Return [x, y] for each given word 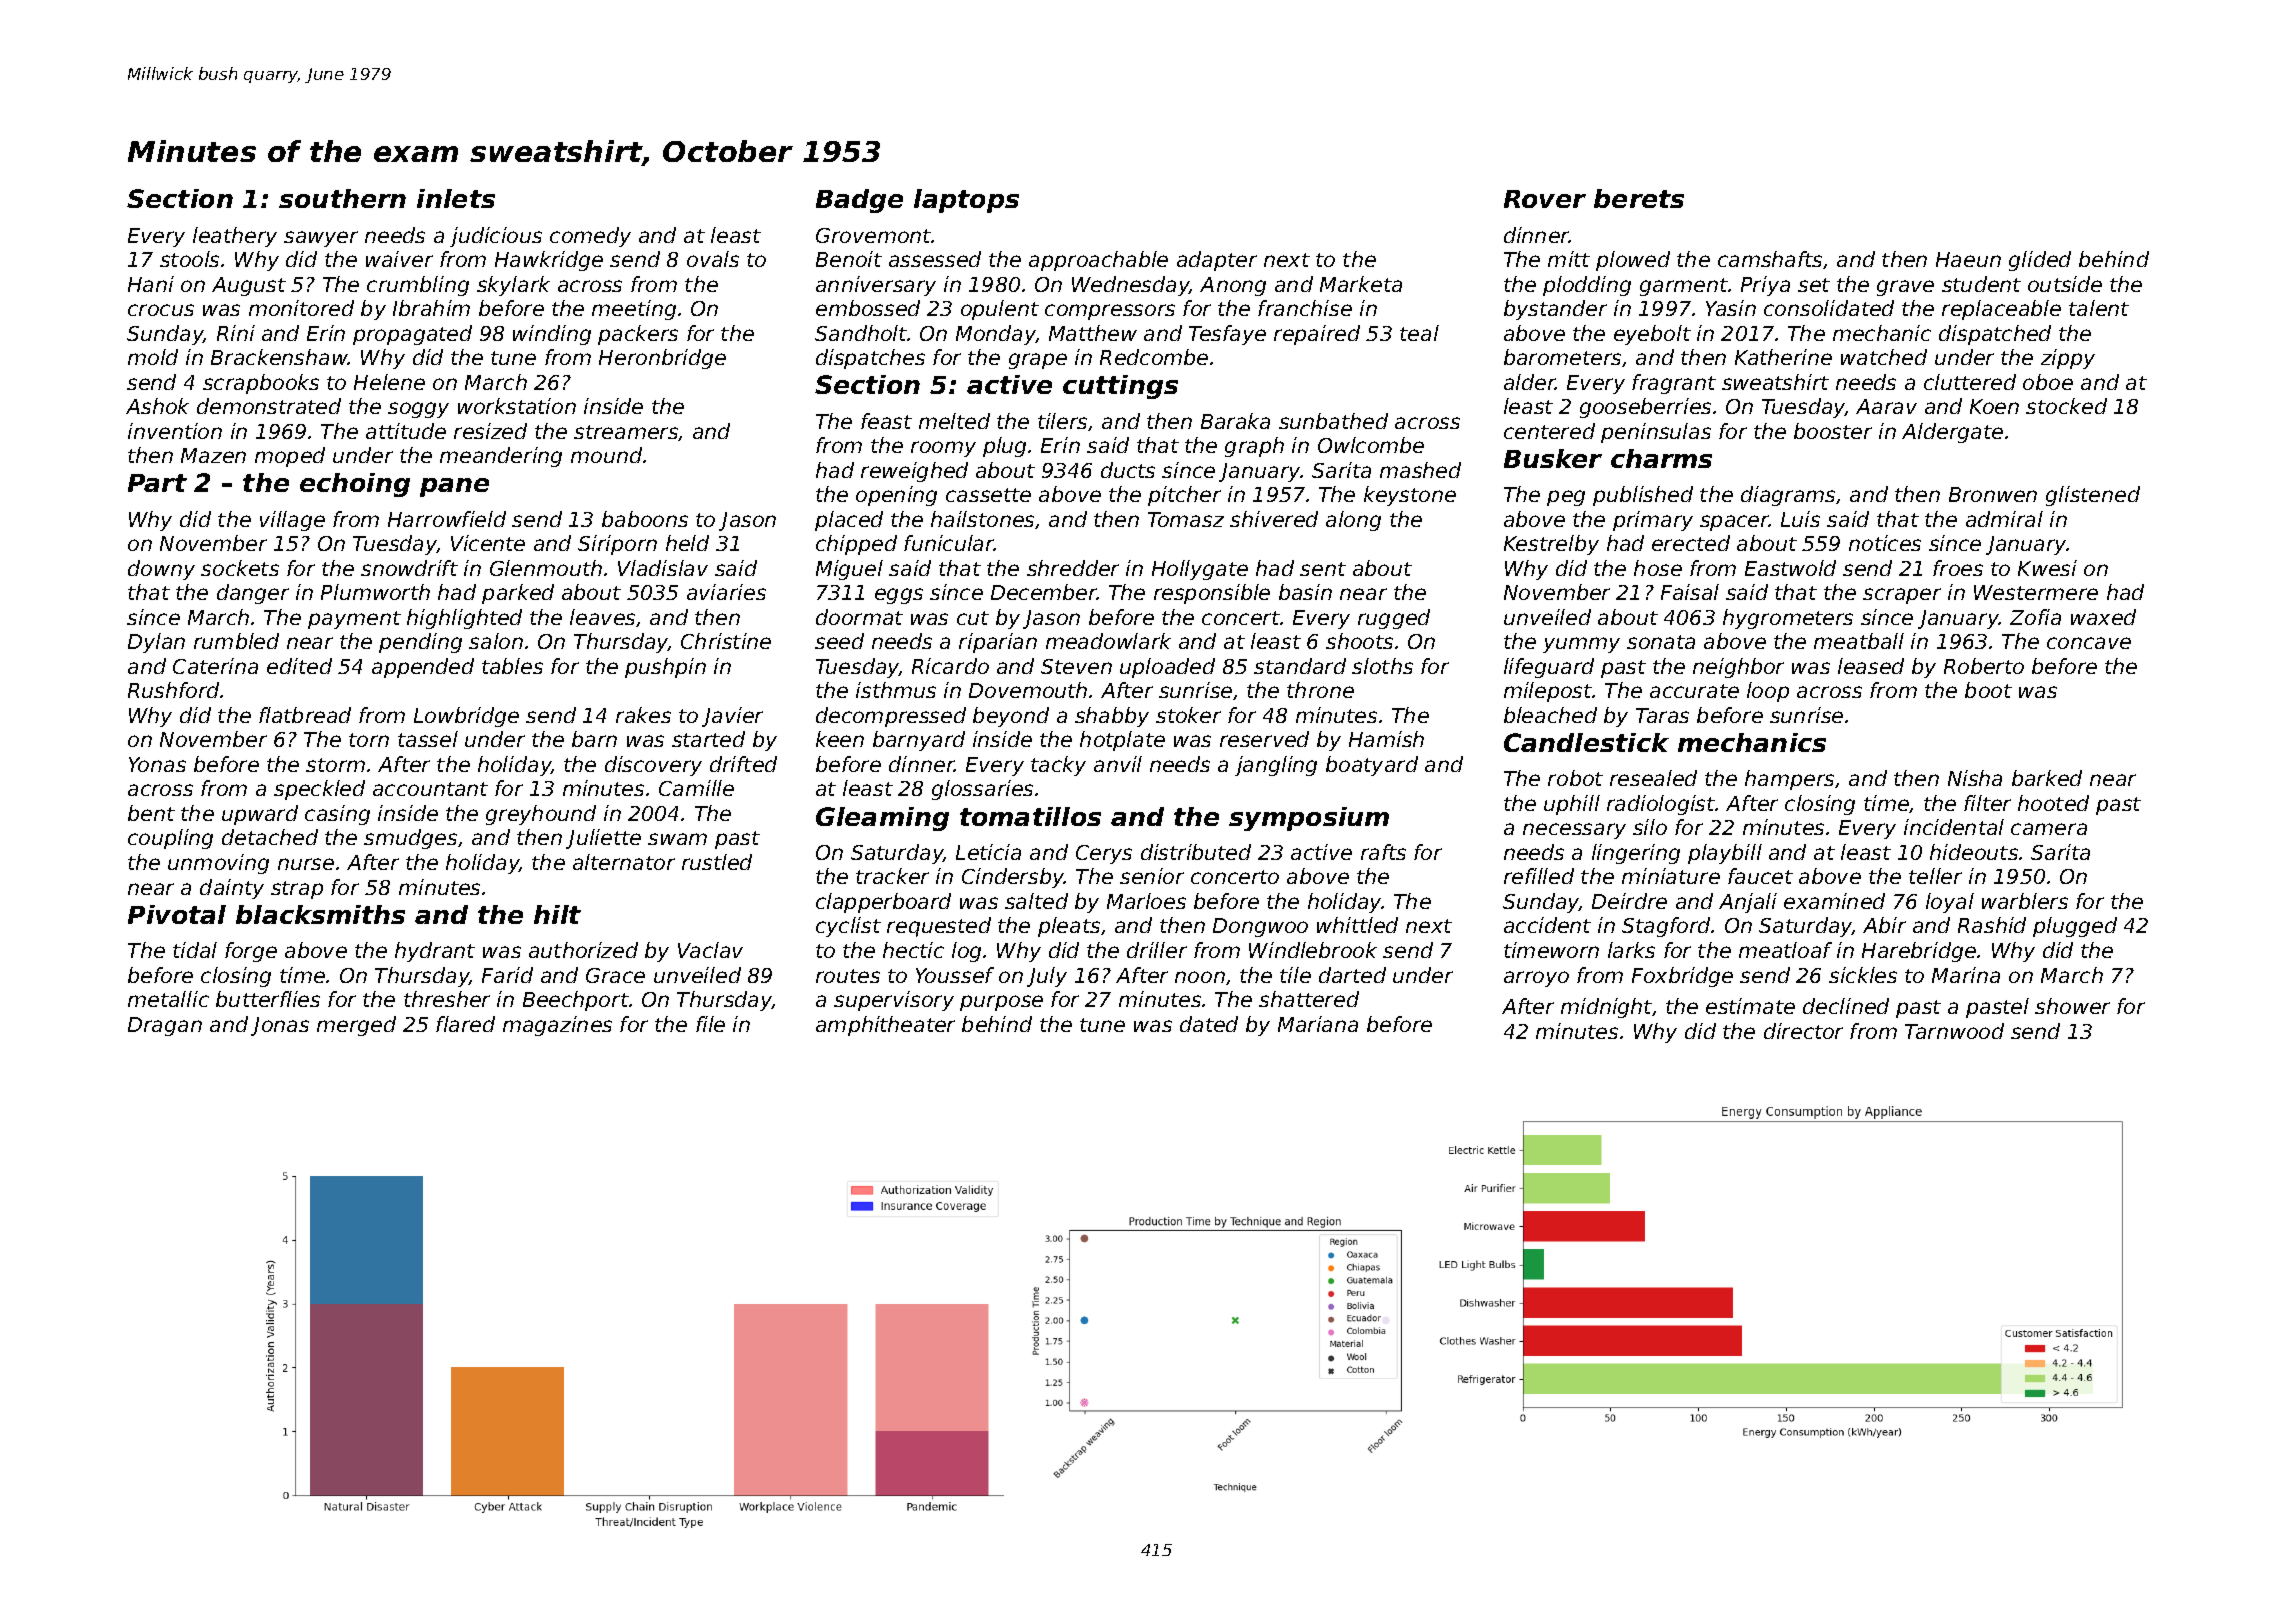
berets [1639, 198]
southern [342, 198]
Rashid [1992, 925]
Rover [1545, 199]
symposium [1309, 819]
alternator [624, 862]
